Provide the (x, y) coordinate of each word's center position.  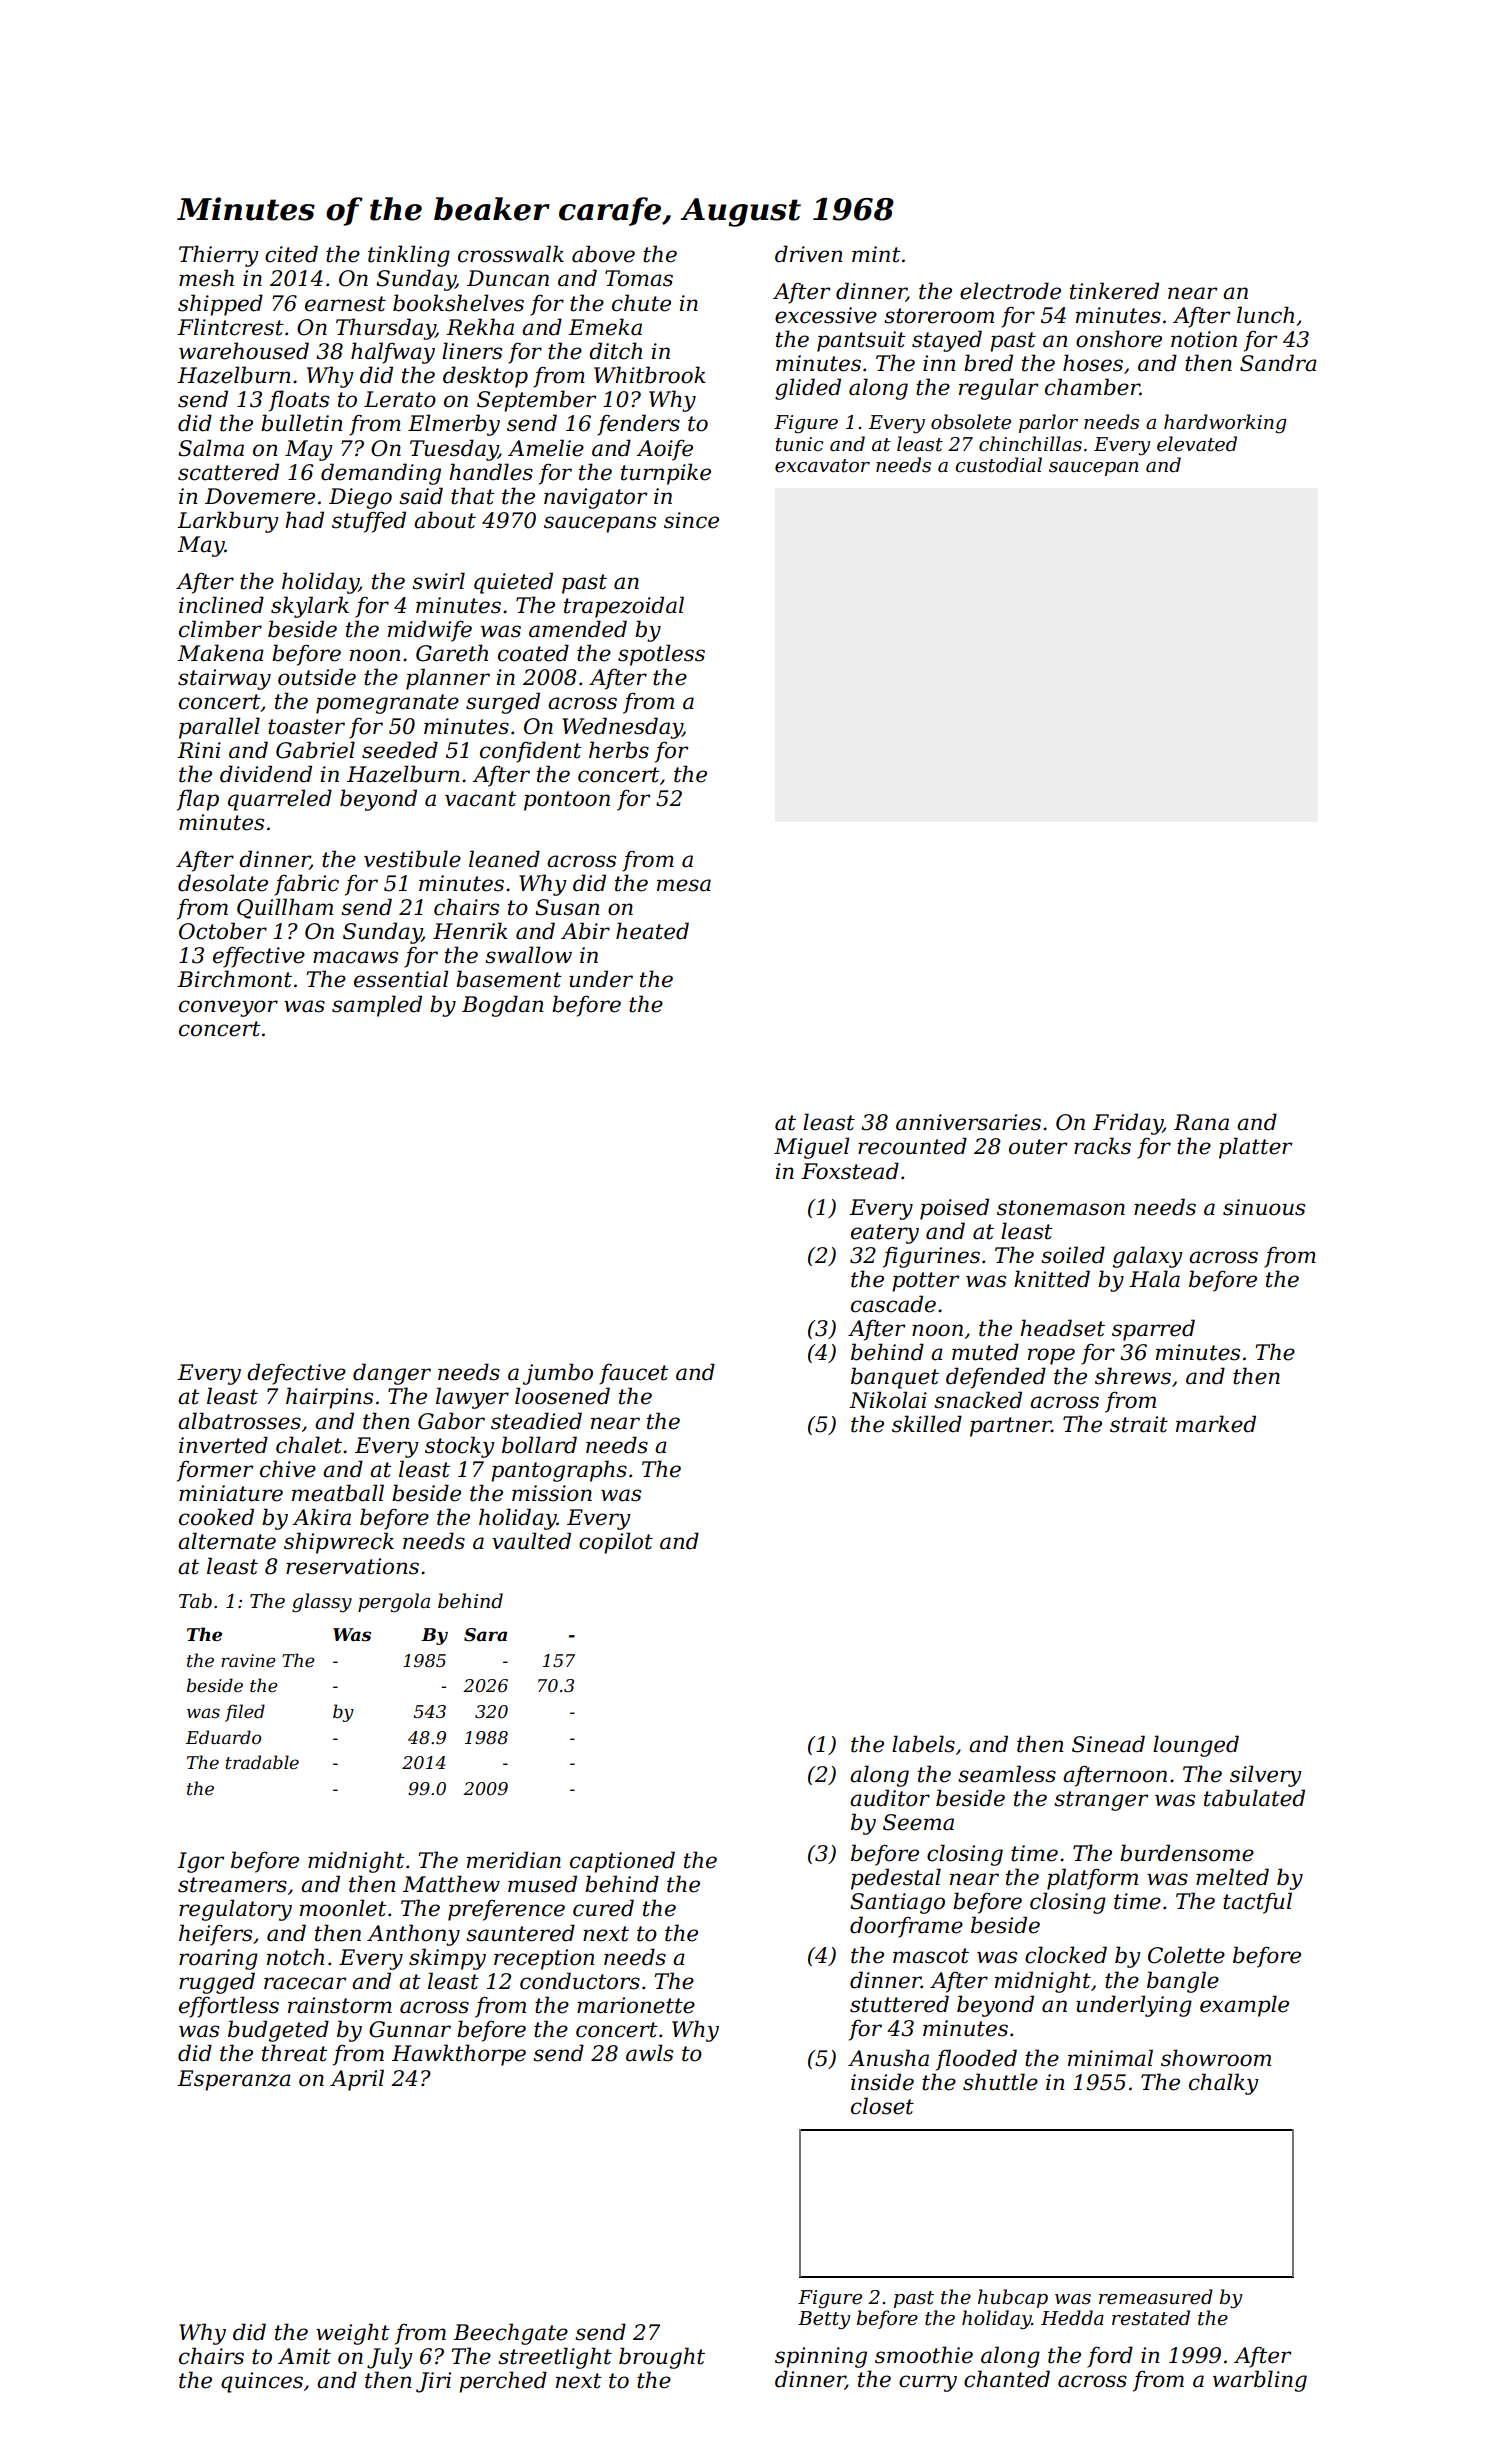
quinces (262, 2382)
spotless (661, 655)
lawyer (472, 1398)
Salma (211, 448)
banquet (895, 1378)
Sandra (1278, 363)
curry (928, 2383)
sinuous (1264, 1207)
